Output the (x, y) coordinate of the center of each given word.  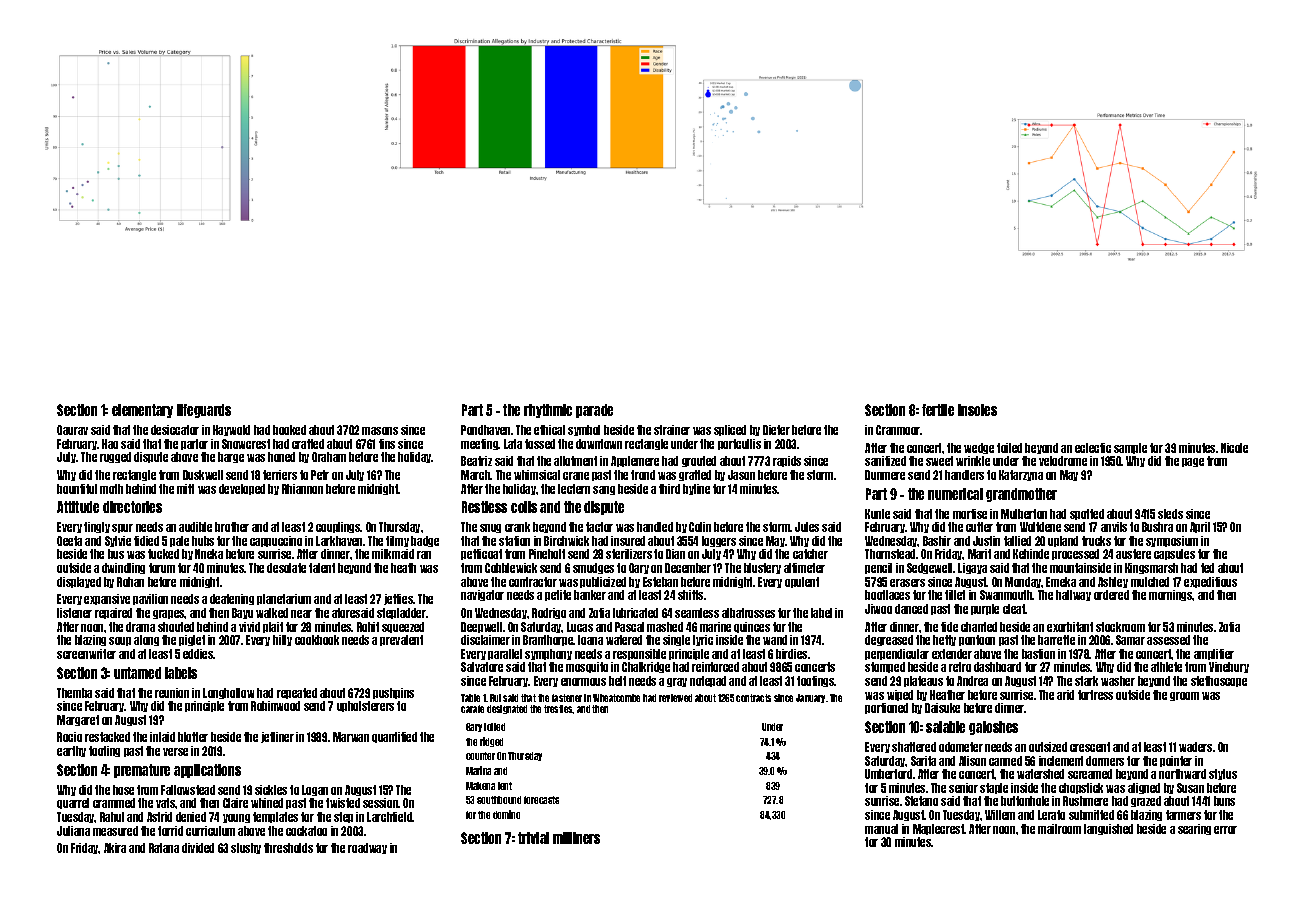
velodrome (1063, 461)
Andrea (972, 681)
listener (74, 613)
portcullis (739, 444)
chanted (979, 627)
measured (115, 831)
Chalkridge (646, 667)
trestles (558, 709)
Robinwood (275, 706)
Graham (329, 457)
